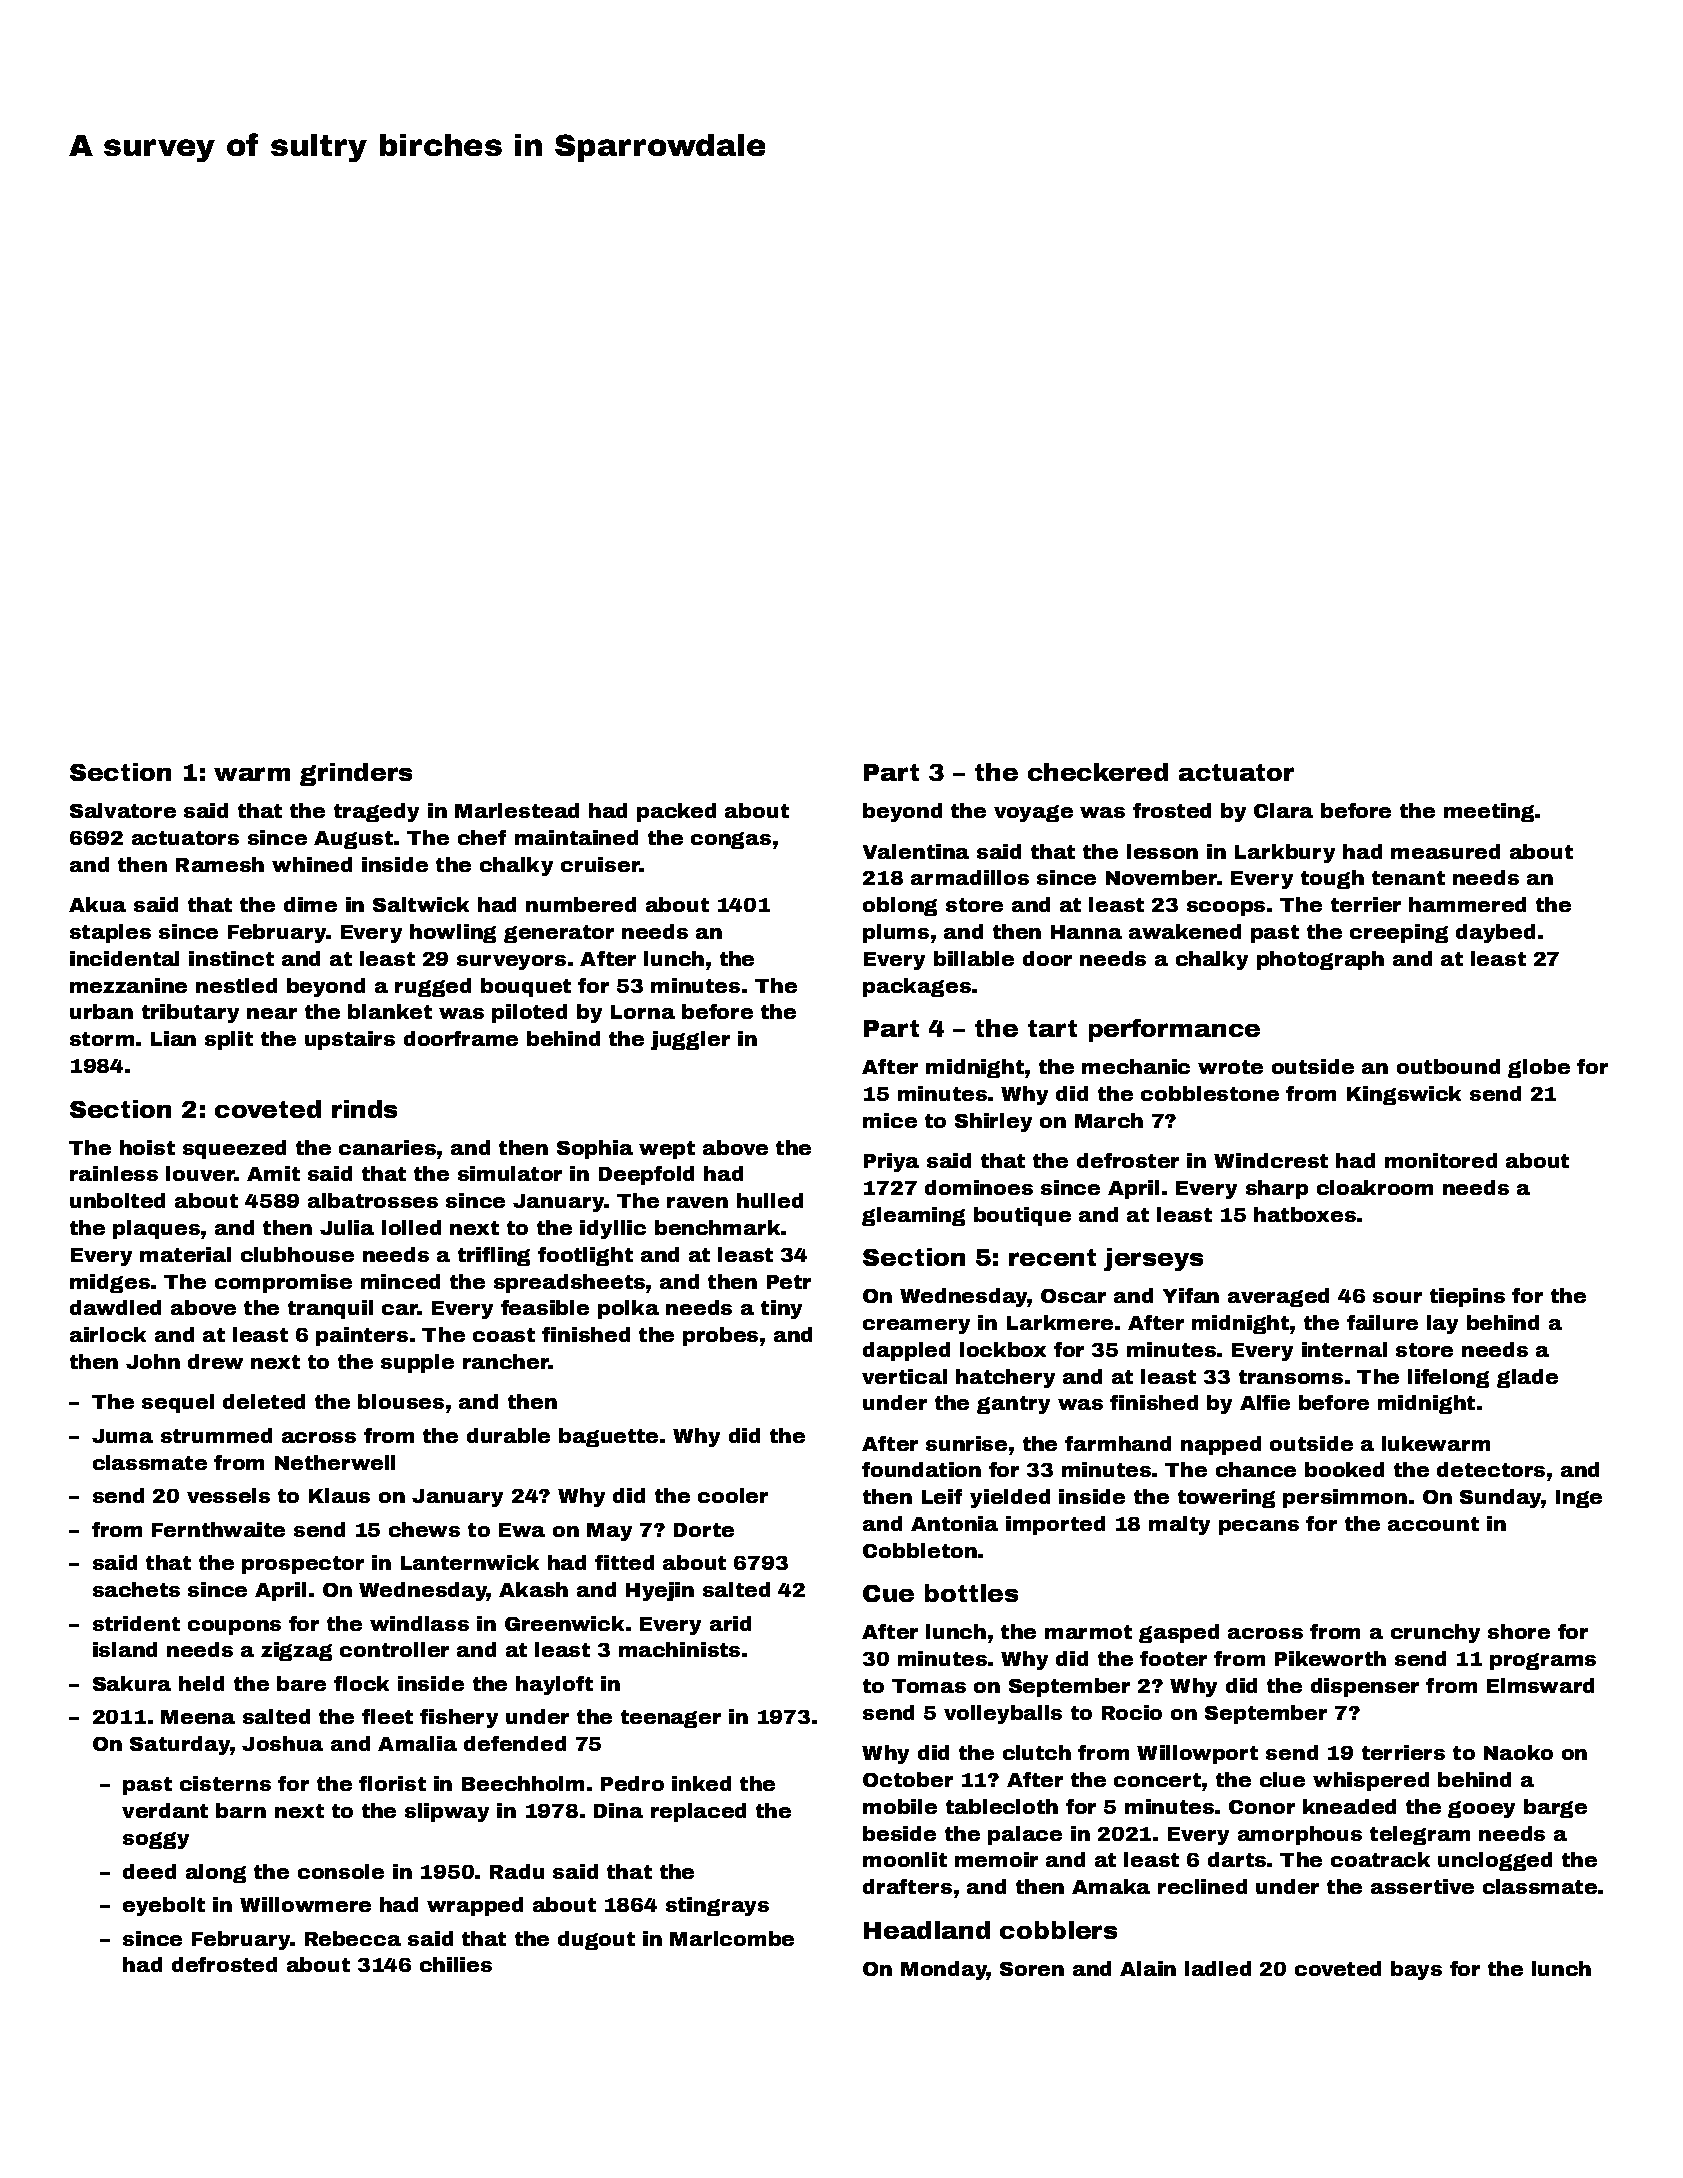 This image has height=2178, width=1683. Describe the element at coordinates (297, 1254) in the image. I see `clubhouse` at that location.
